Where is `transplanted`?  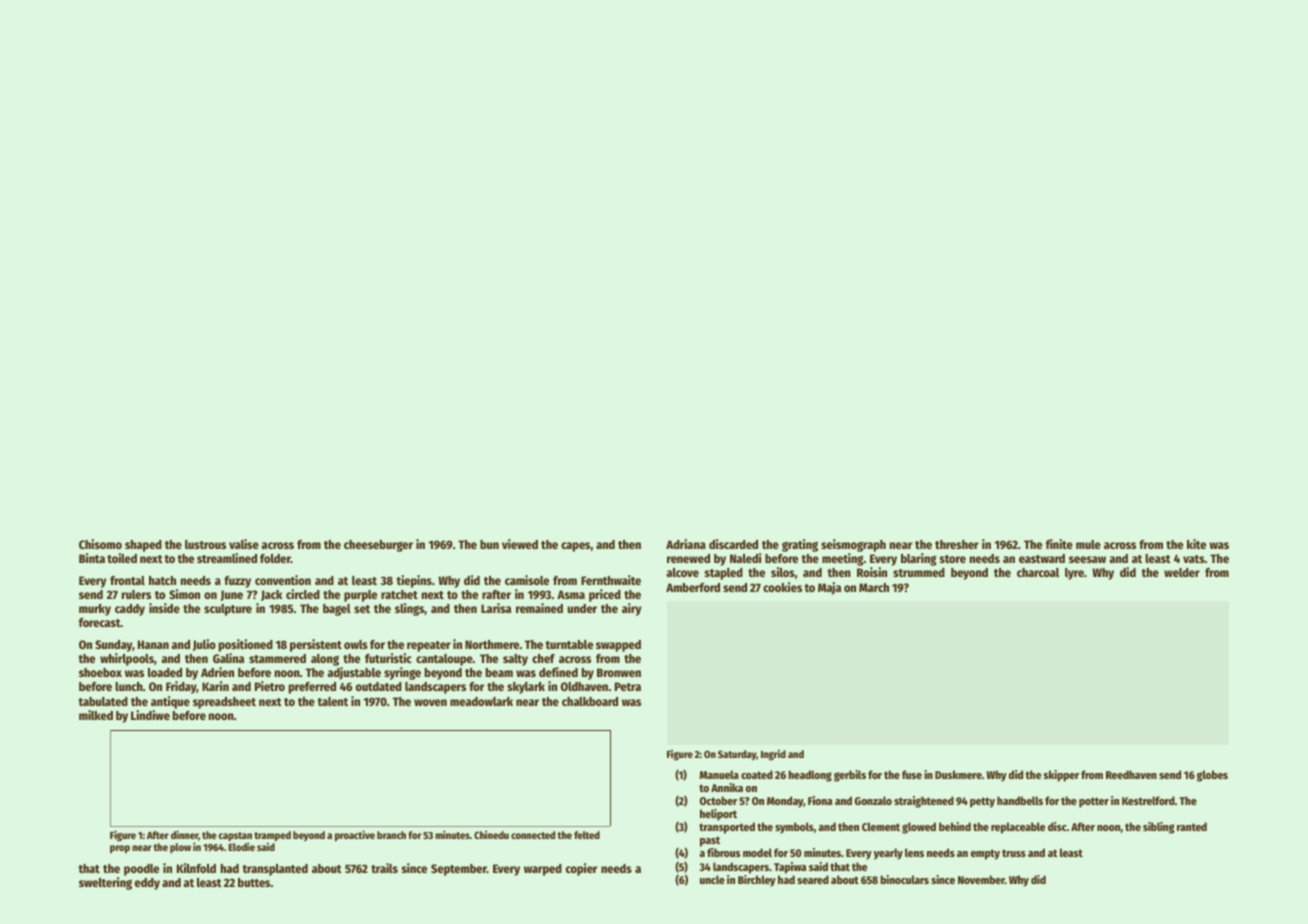 transplanted is located at coordinates (275, 870).
